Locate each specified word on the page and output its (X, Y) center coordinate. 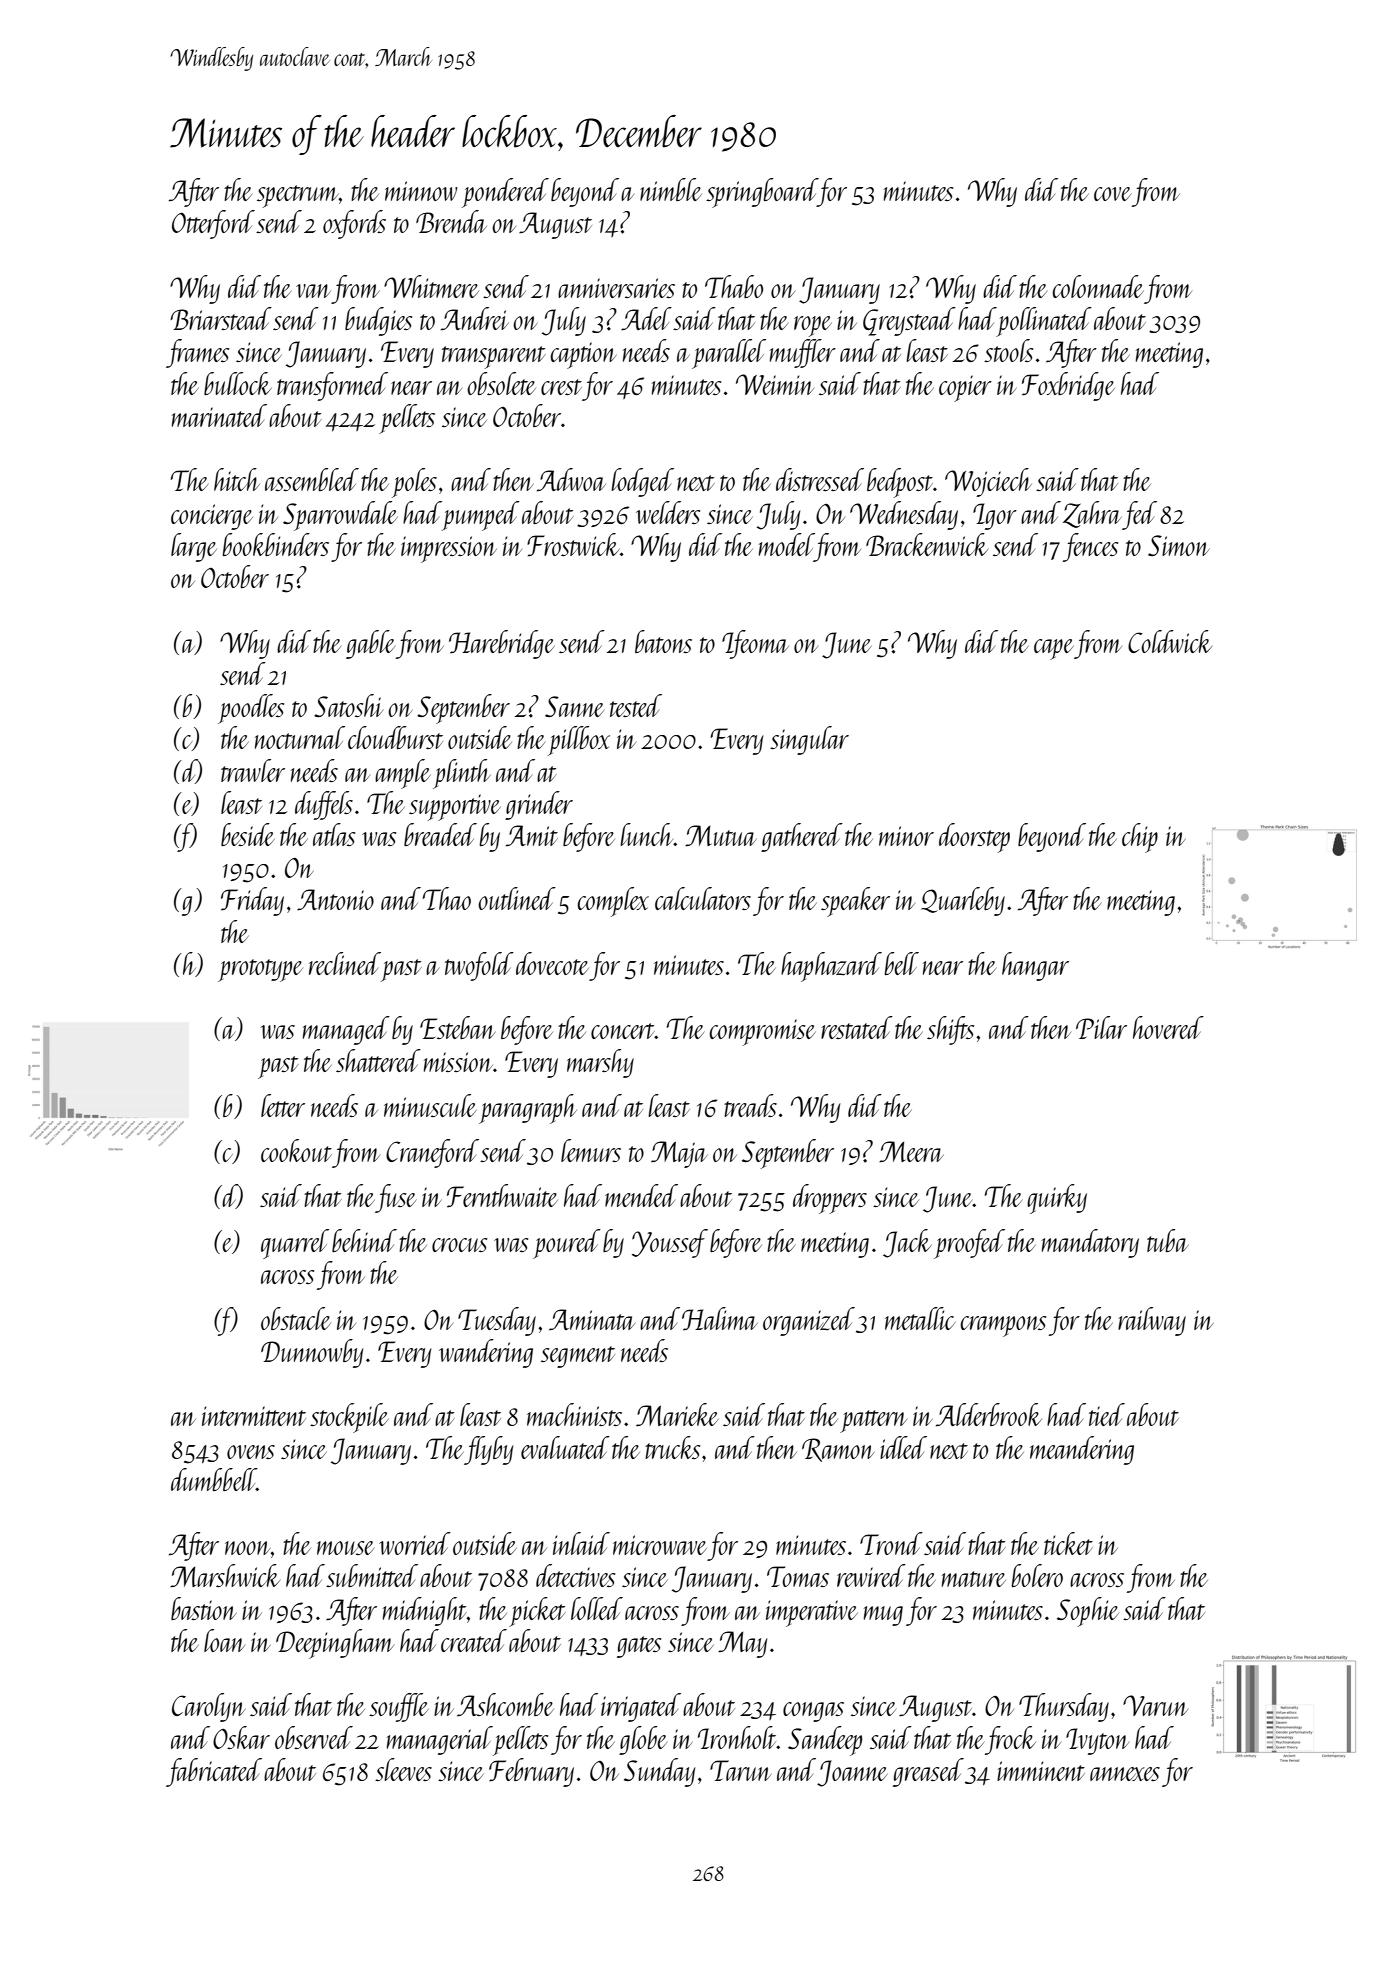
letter (283, 1105)
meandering (1082, 1450)
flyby (488, 1450)
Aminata (592, 1319)
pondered (505, 193)
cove (1112, 194)
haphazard (831, 967)
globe (643, 1740)
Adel (646, 318)
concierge (212, 517)
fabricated (214, 1772)
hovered (1168, 1027)
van (313, 291)
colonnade (1098, 286)
